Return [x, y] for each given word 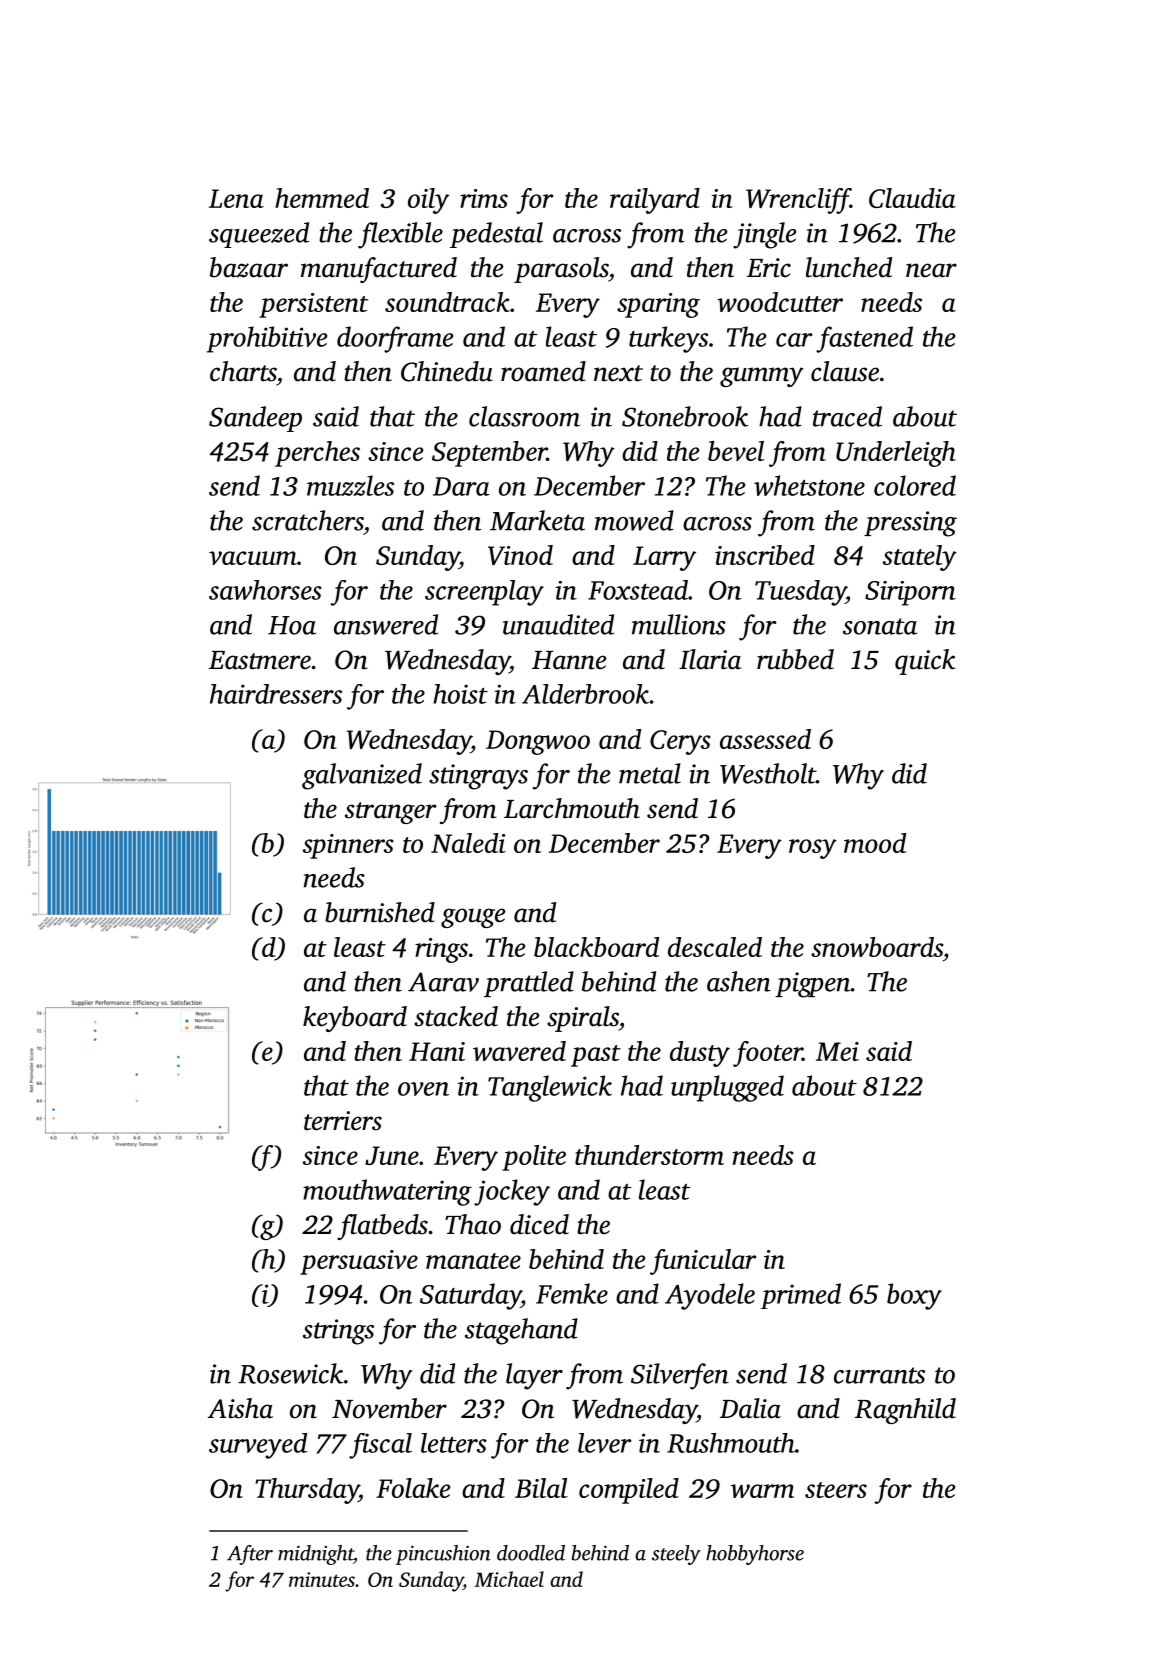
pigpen [812, 985]
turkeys [668, 339]
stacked [456, 1016]
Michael [509, 1579]
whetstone [809, 485]
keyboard [355, 1019]
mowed [634, 520]
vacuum [253, 558]
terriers [343, 1121]
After [250, 1555]
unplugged [727, 1088]
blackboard [596, 947]
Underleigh [896, 454]
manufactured [379, 270]
